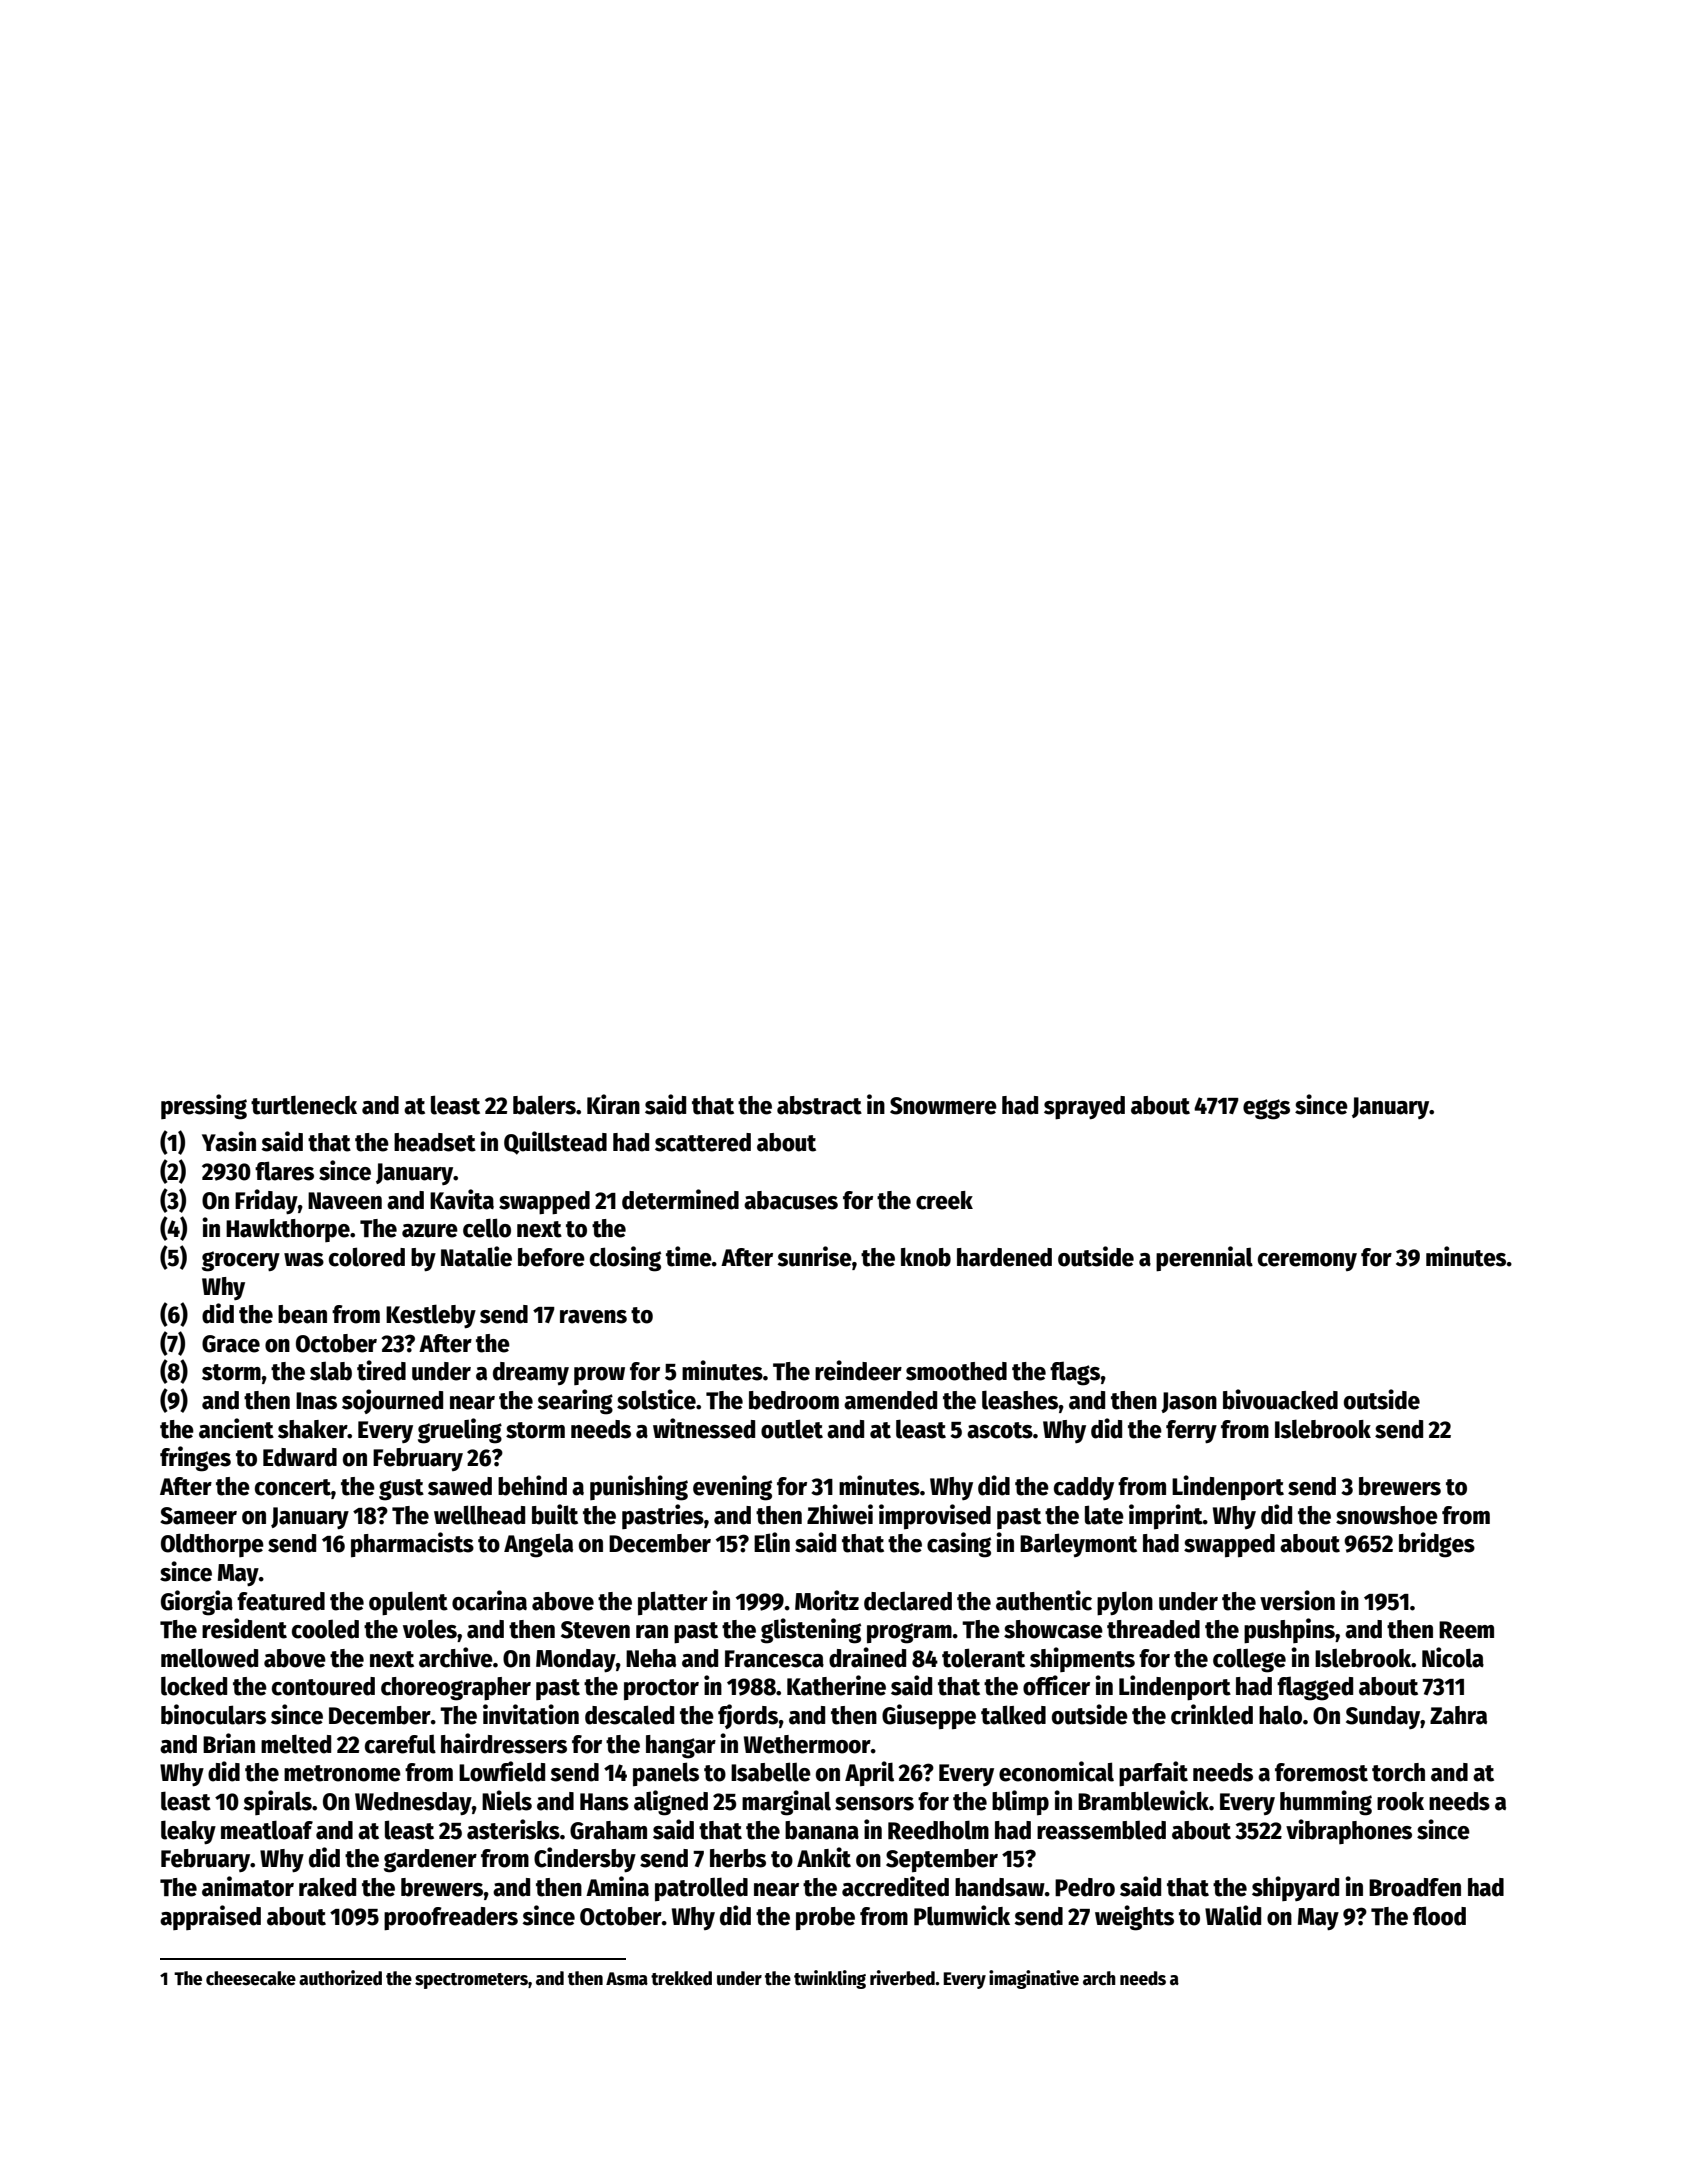 This screenshot has width=1683, height=2178. Describe the element at coordinates (1280, 1399) in the screenshot. I see `bivouacked` at that location.
